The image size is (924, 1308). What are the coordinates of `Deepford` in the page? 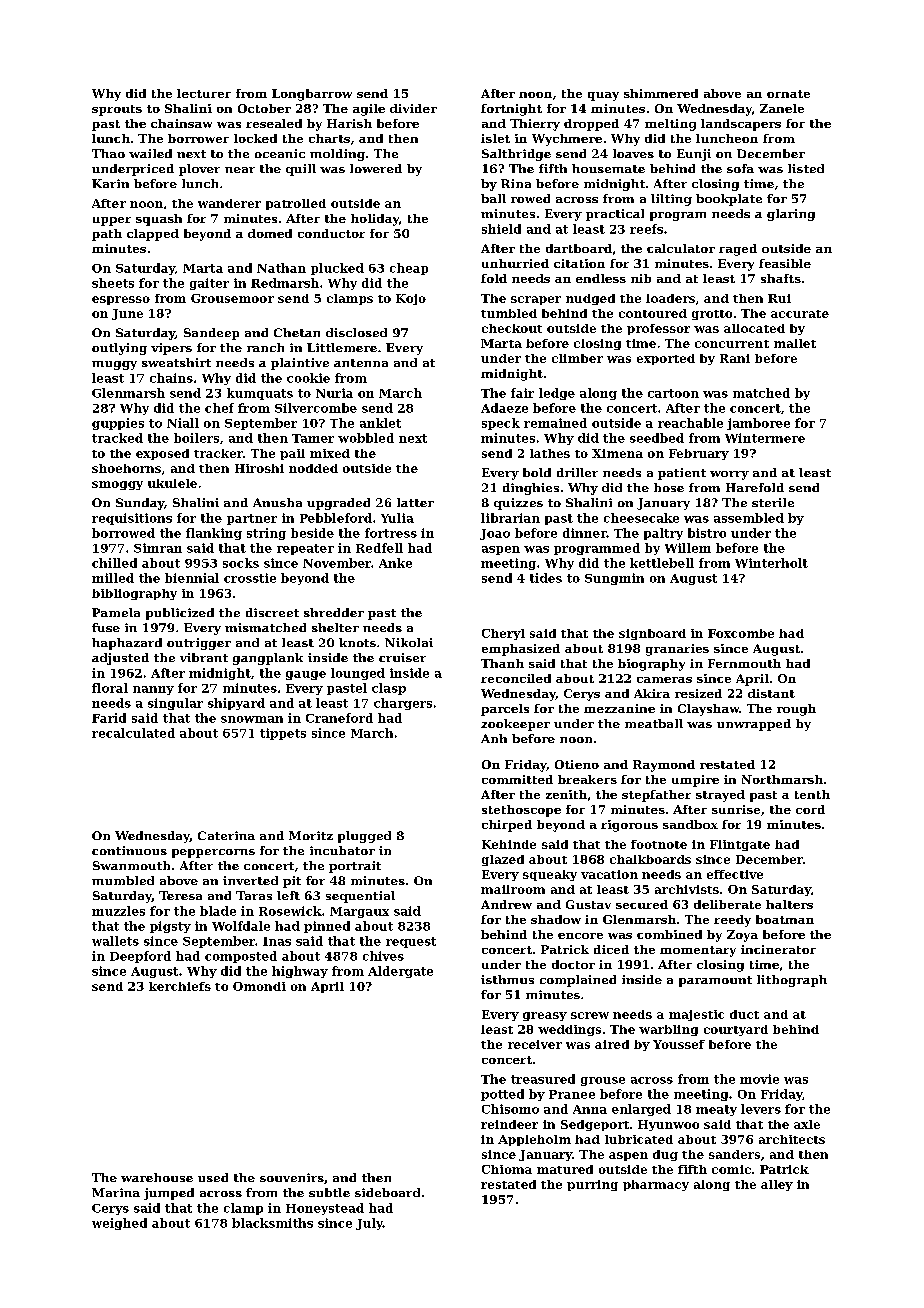 It's located at (140, 957).
